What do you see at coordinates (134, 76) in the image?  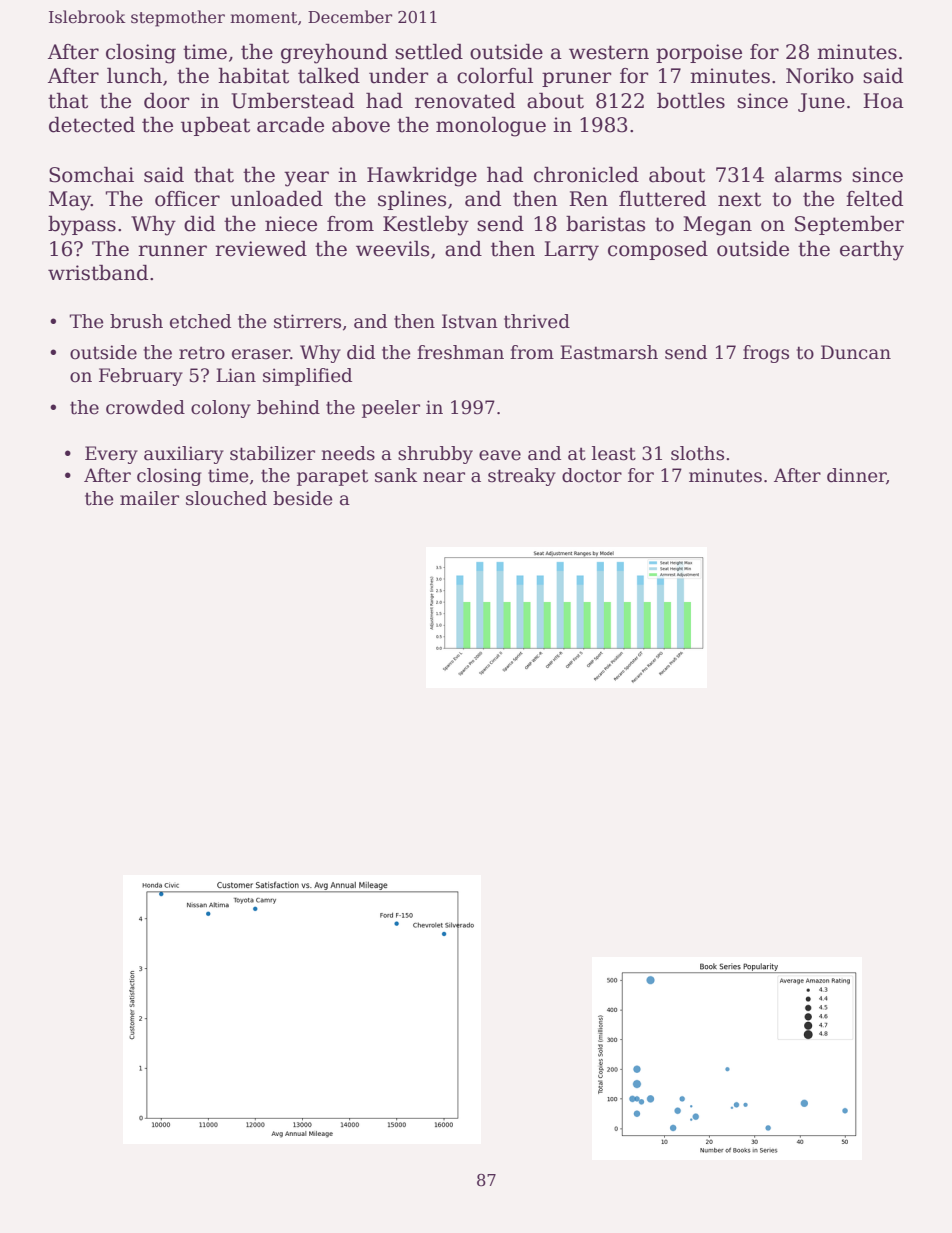 I see `lunch` at bounding box center [134, 76].
